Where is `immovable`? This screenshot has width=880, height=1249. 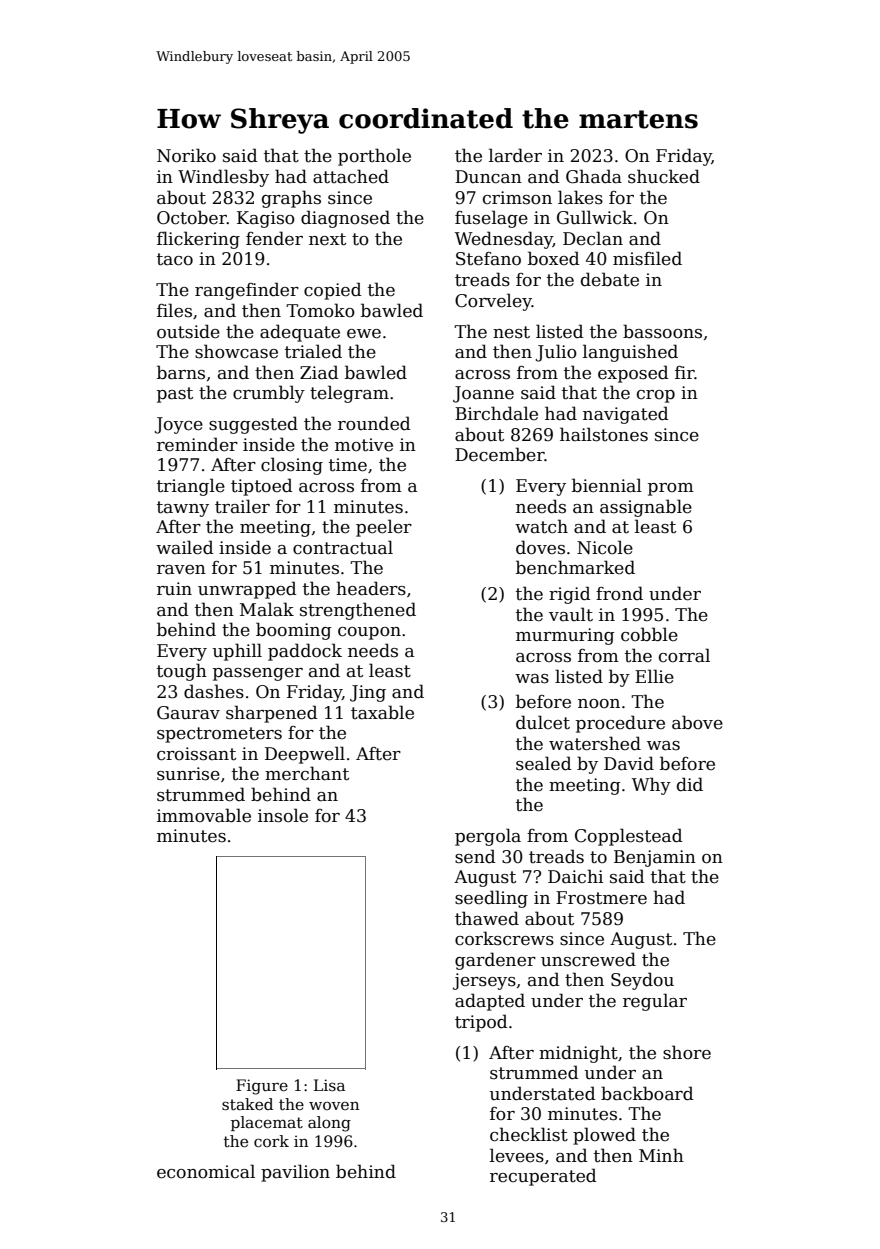
immovable is located at coordinates (204, 815).
